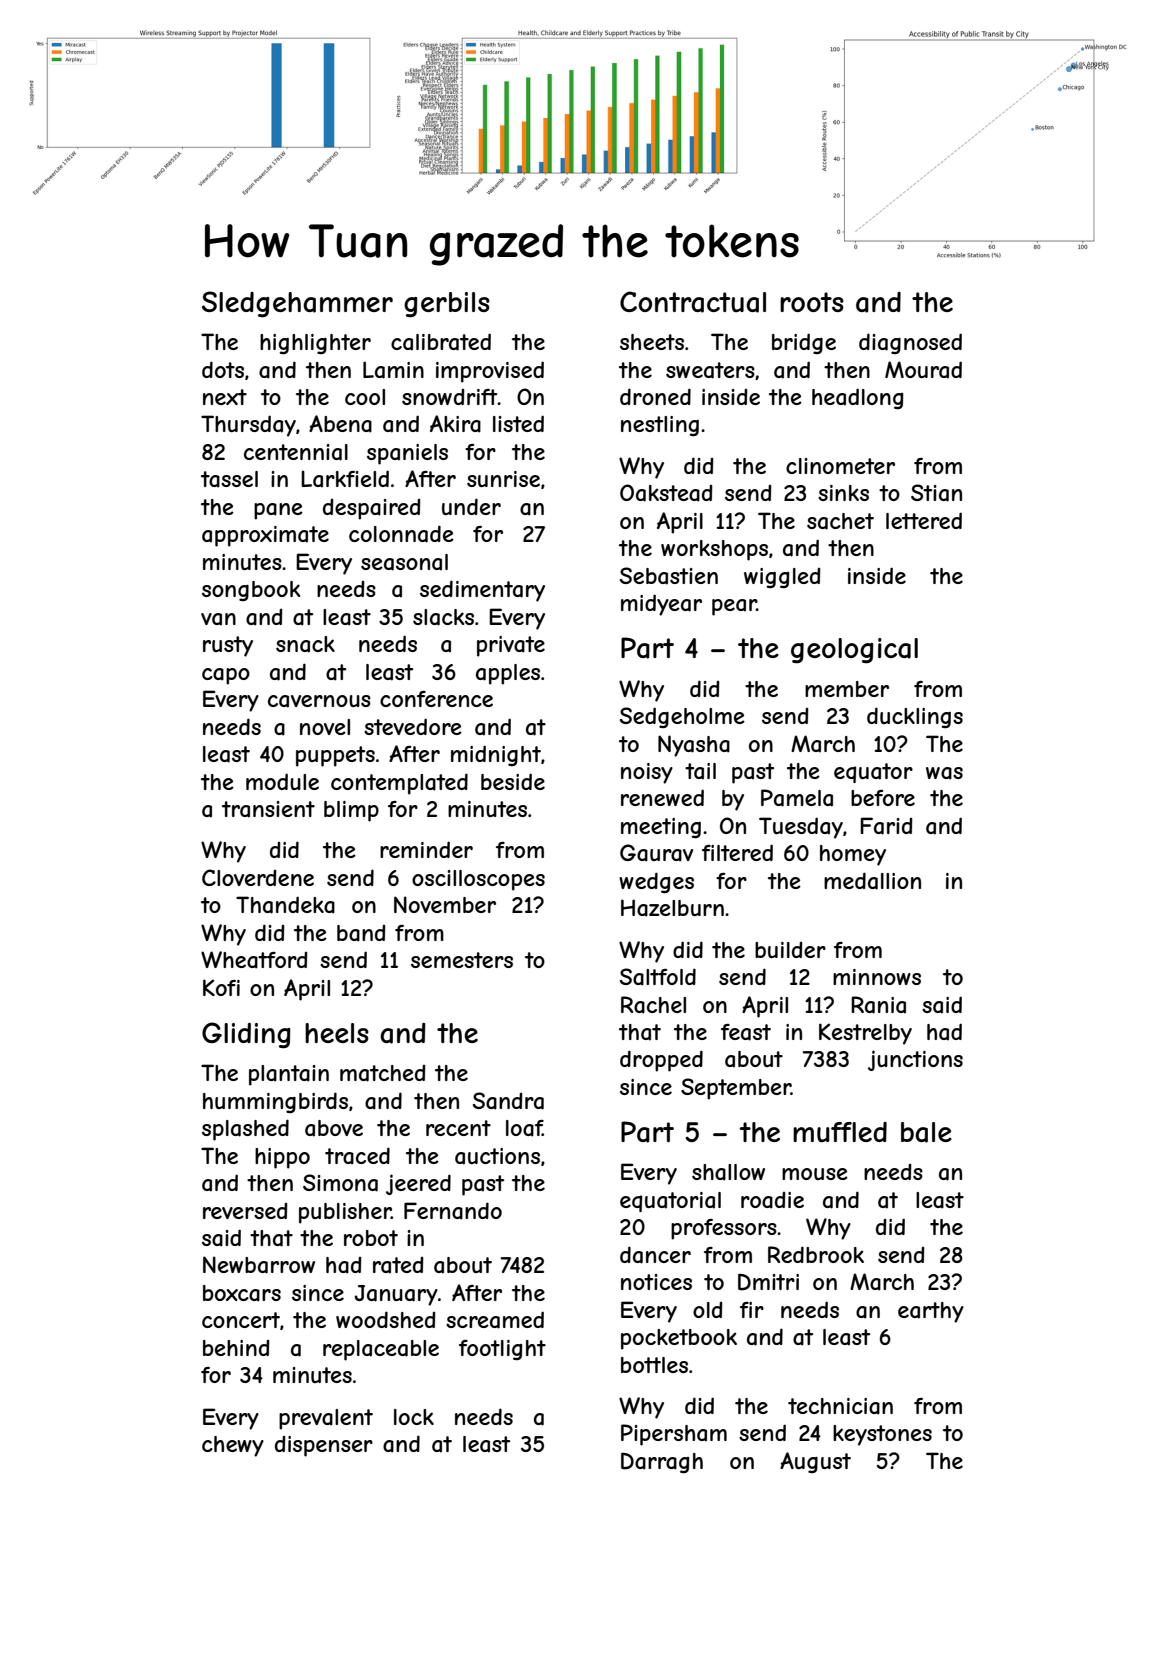 This image has height=1654, width=1165. What do you see at coordinates (662, 1462) in the image?
I see `Darragh` at bounding box center [662, 1462].
